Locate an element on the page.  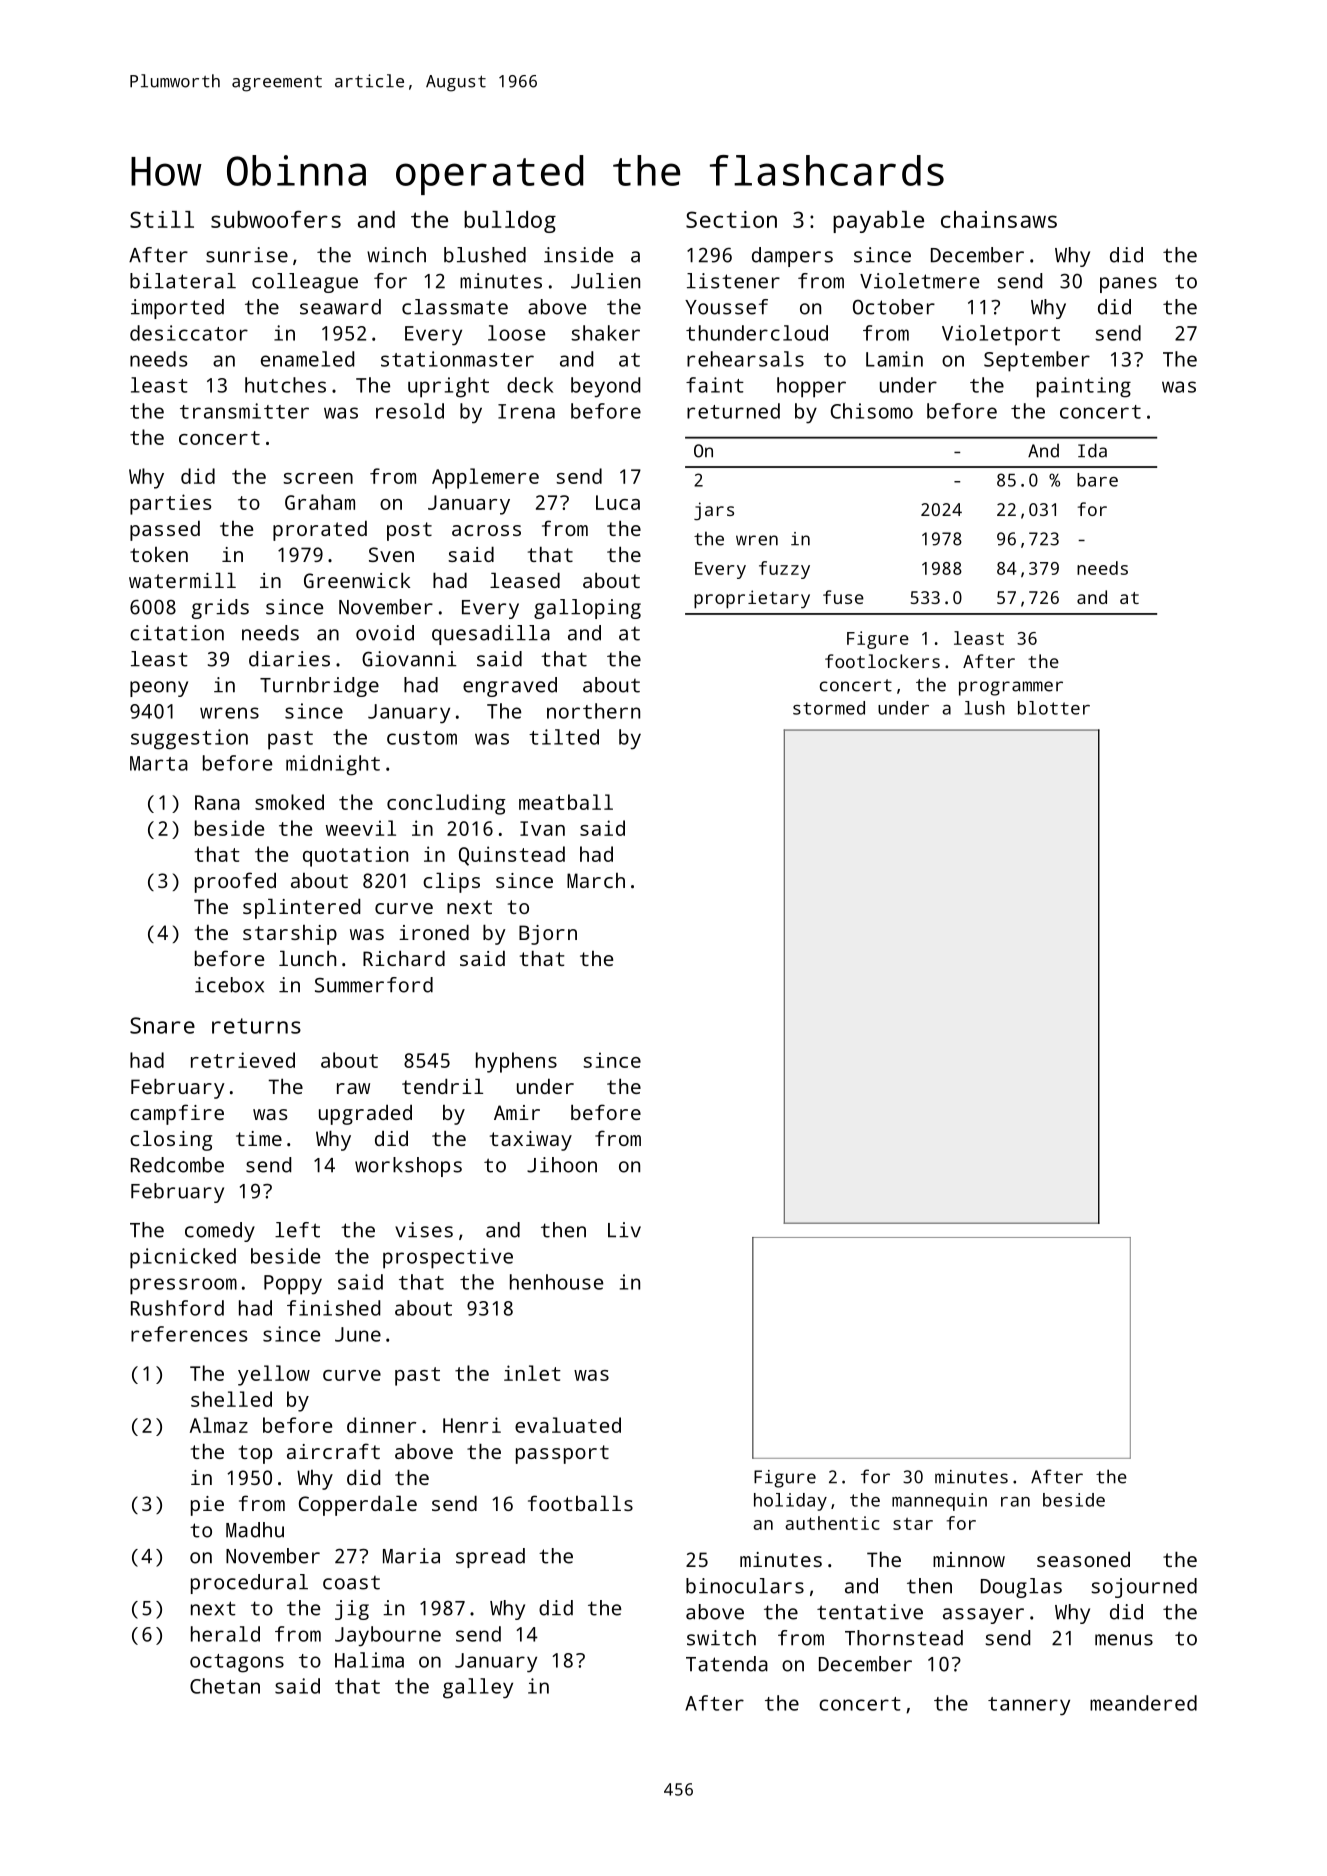
Jihoon is located at coordinates (562, 1165).
